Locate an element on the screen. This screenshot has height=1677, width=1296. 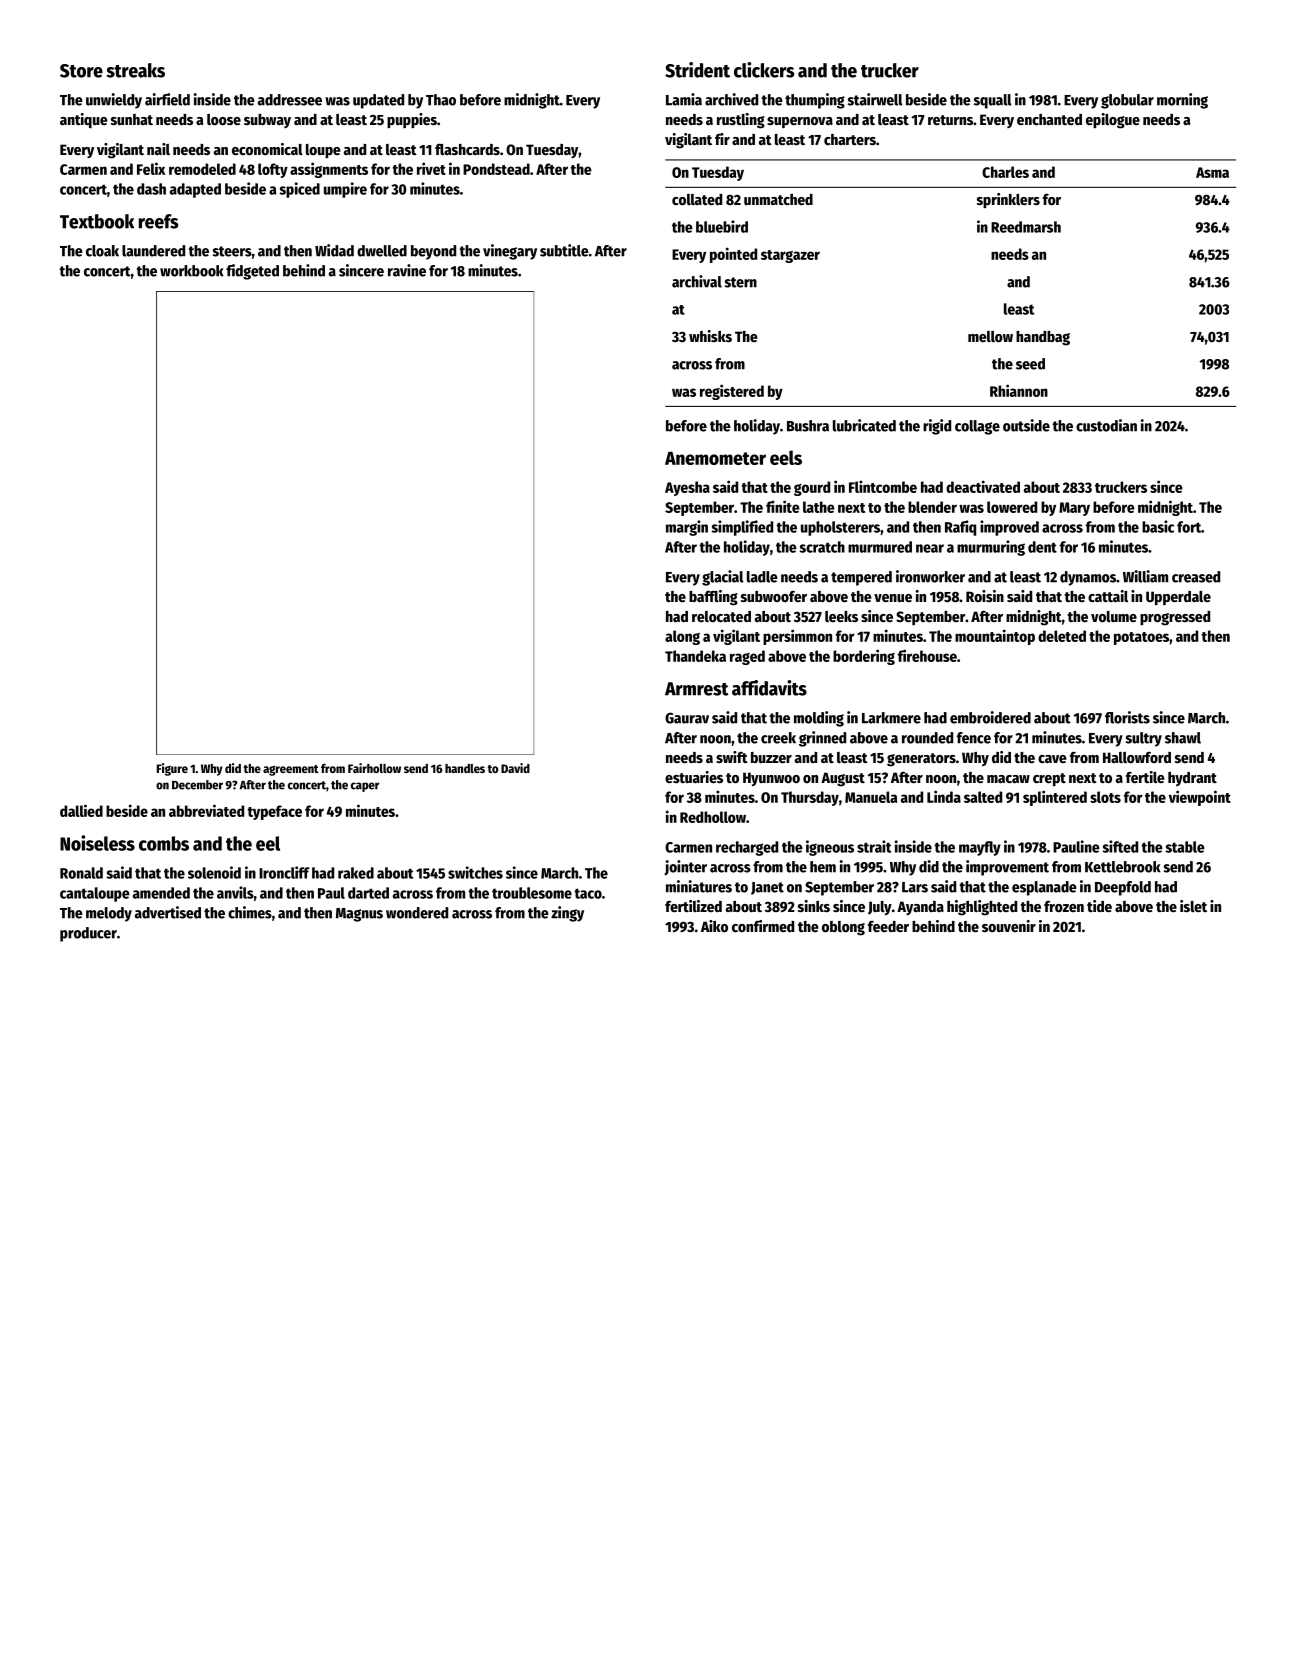
along is located at coordinates (682, 637).
